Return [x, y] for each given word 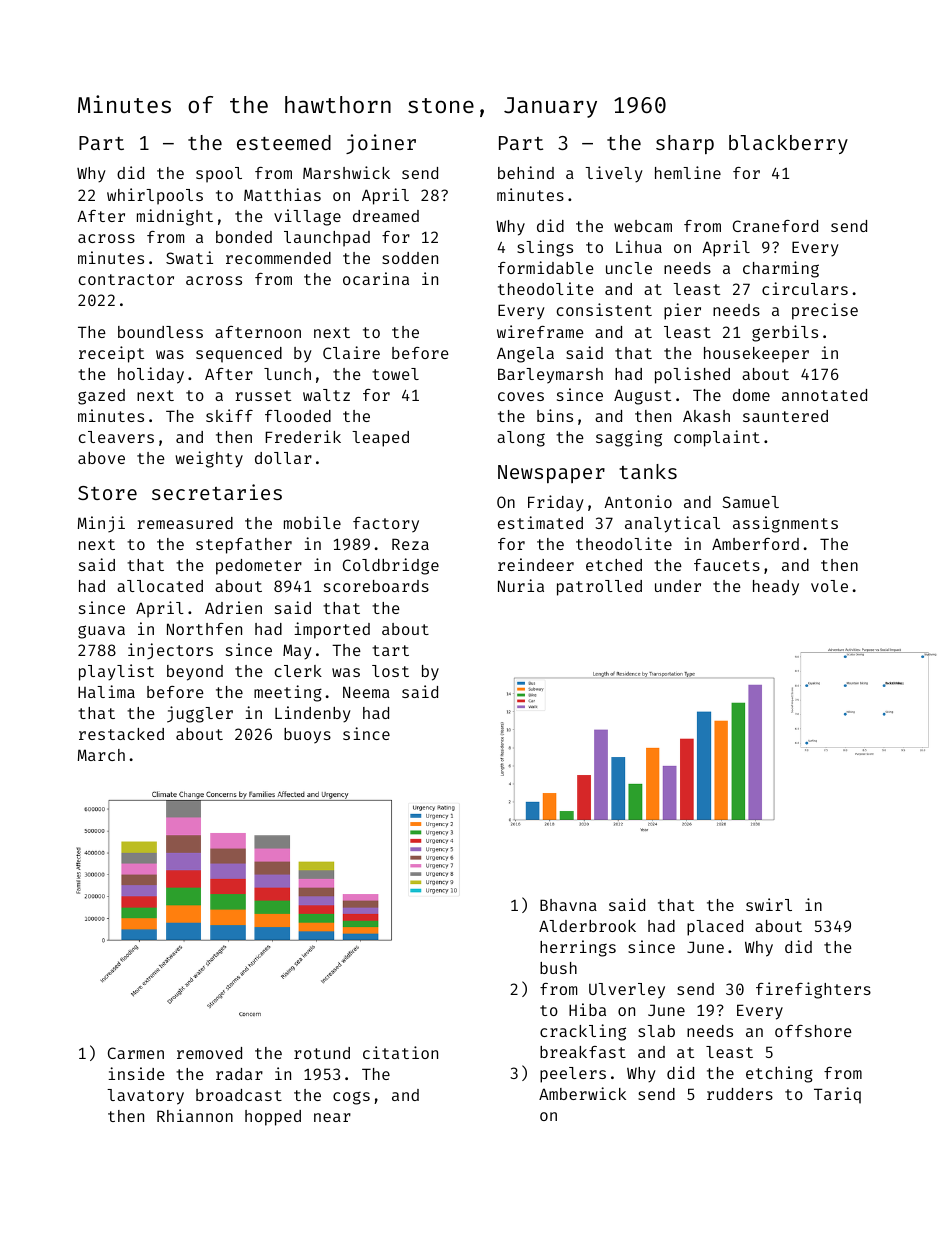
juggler [200, 714]
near [332, 1117]
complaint [717, 438]
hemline [688, 172]
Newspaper [551, 474]
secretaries [217, 492]
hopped [273, 1118]
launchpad [327, 239]
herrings [578, 948]
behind [526, 172]
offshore [813, 1031]
